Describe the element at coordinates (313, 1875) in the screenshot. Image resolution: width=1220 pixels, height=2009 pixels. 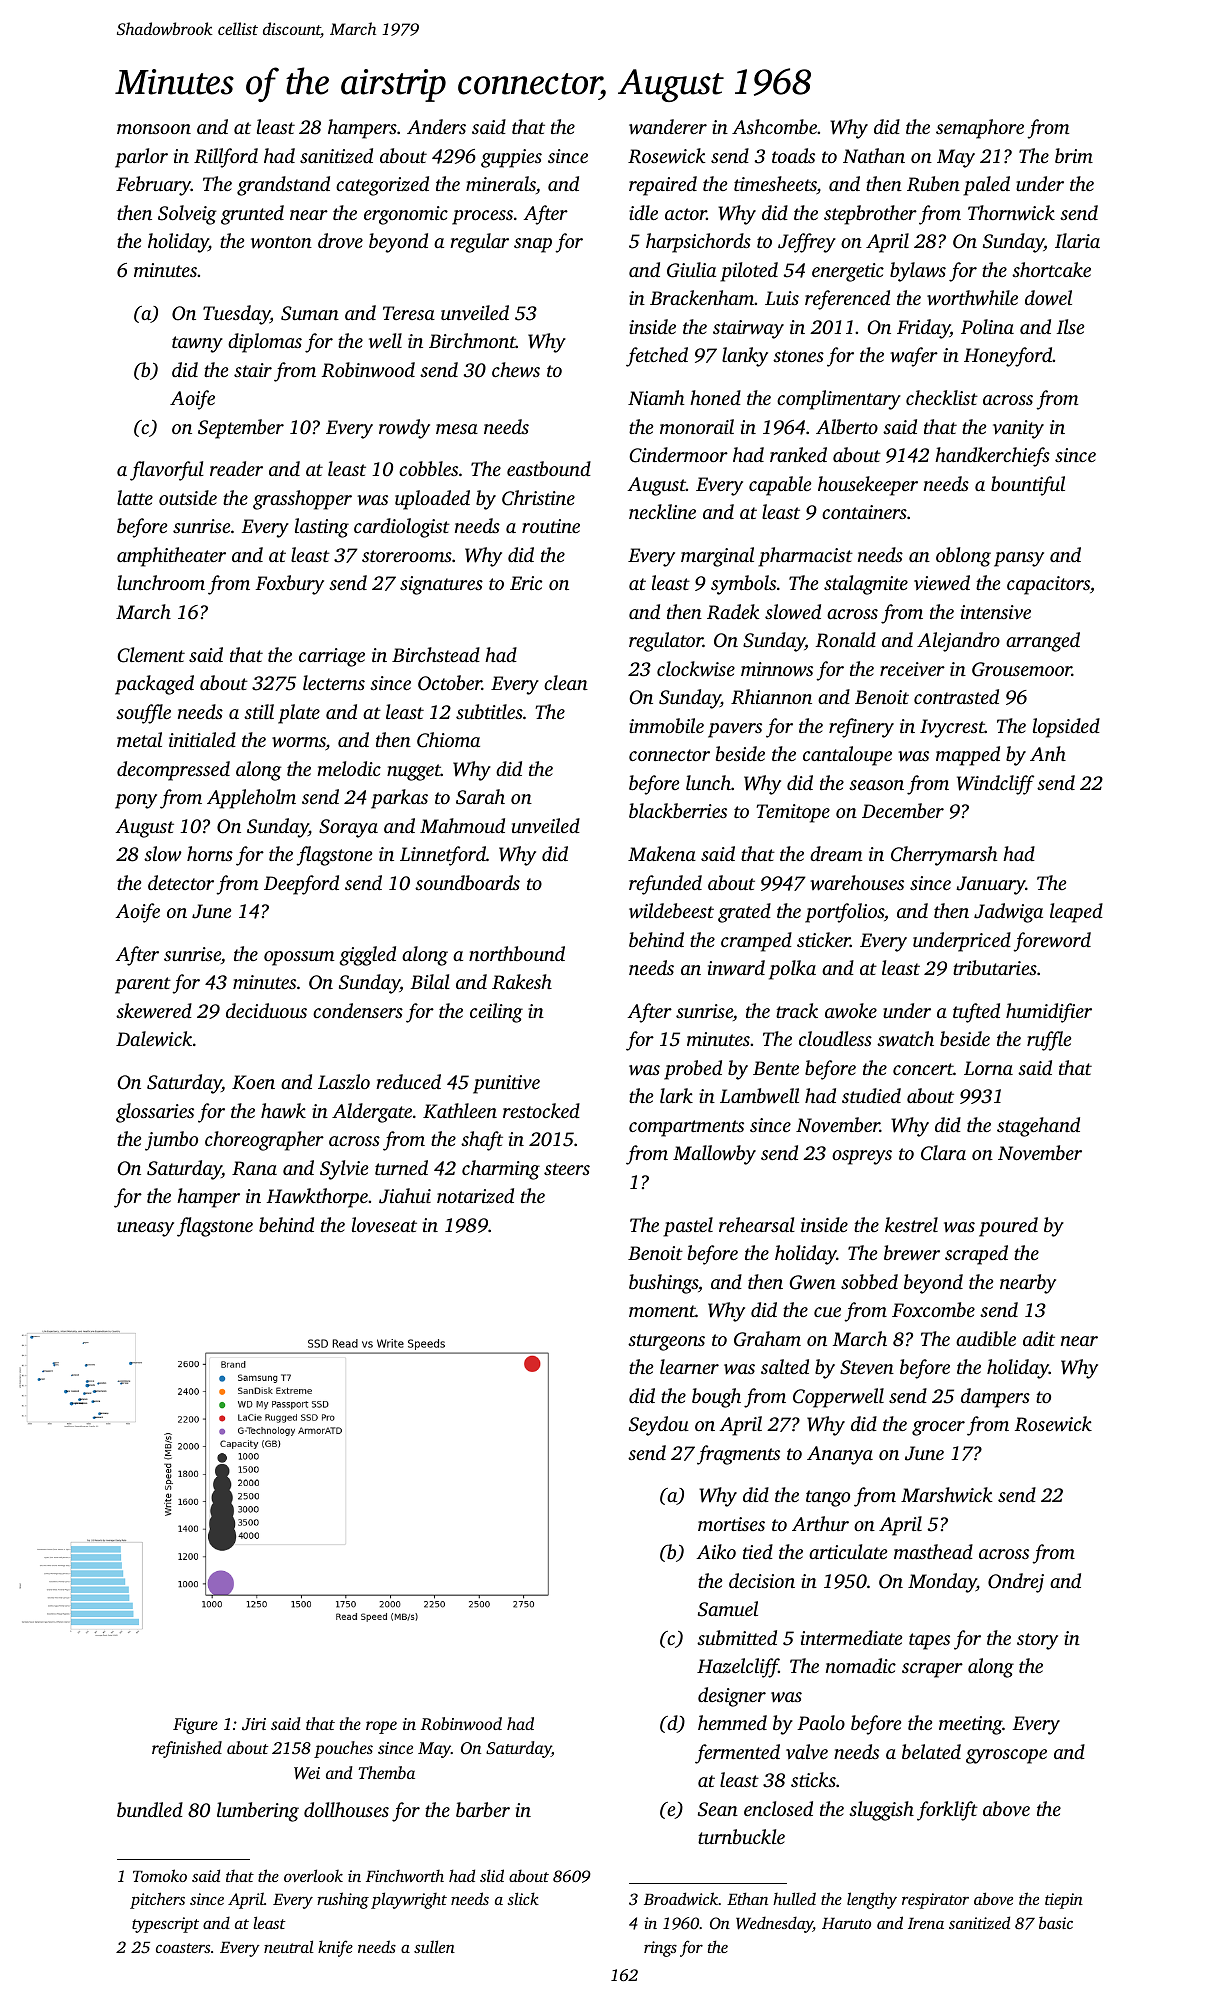
I see `overlook` at that location.
